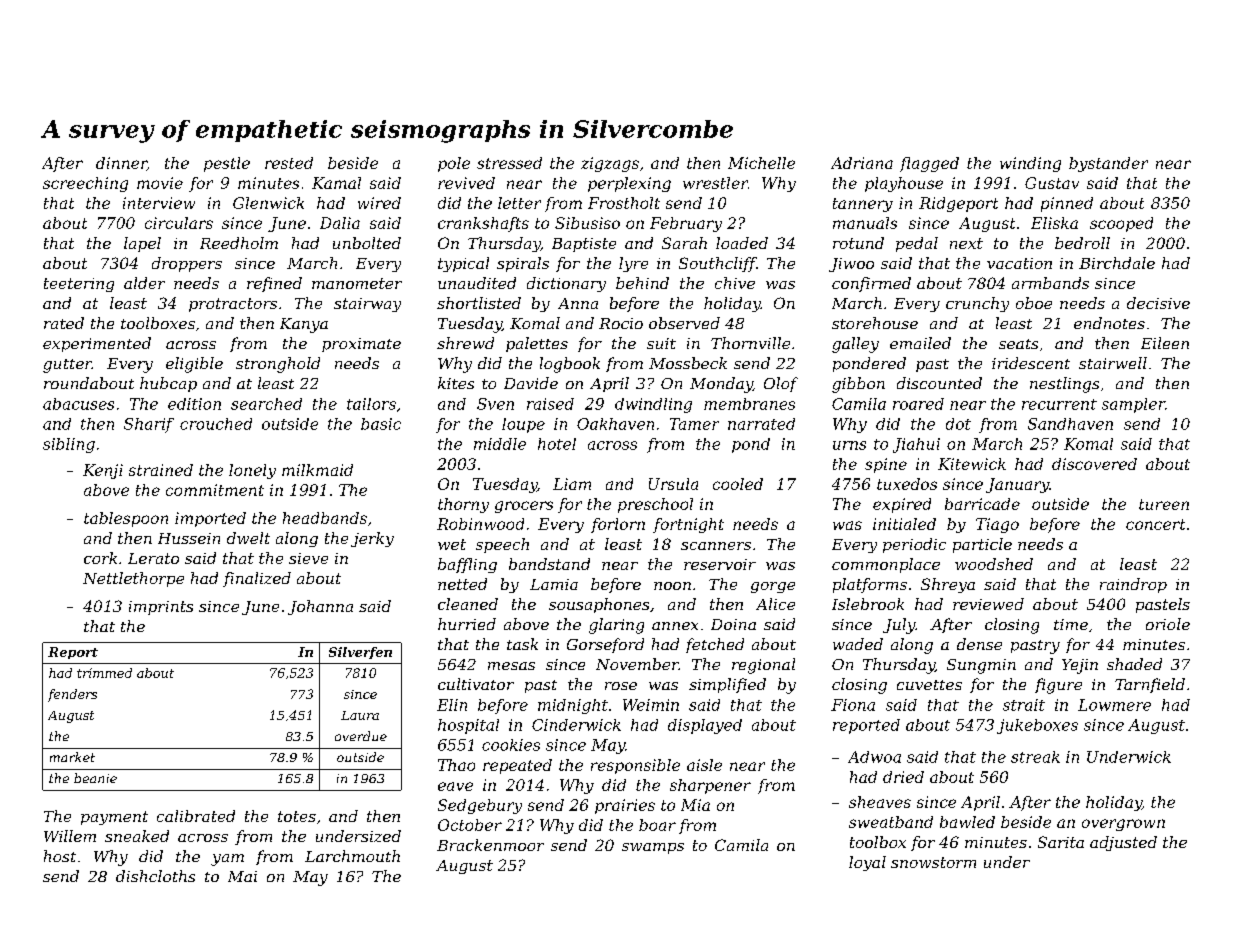 The width and height of the screenshot is (1233, 952). What do you see at coordinates (522, 644) in the screenshot?
I see `task` at bounding box center [522, 644].
